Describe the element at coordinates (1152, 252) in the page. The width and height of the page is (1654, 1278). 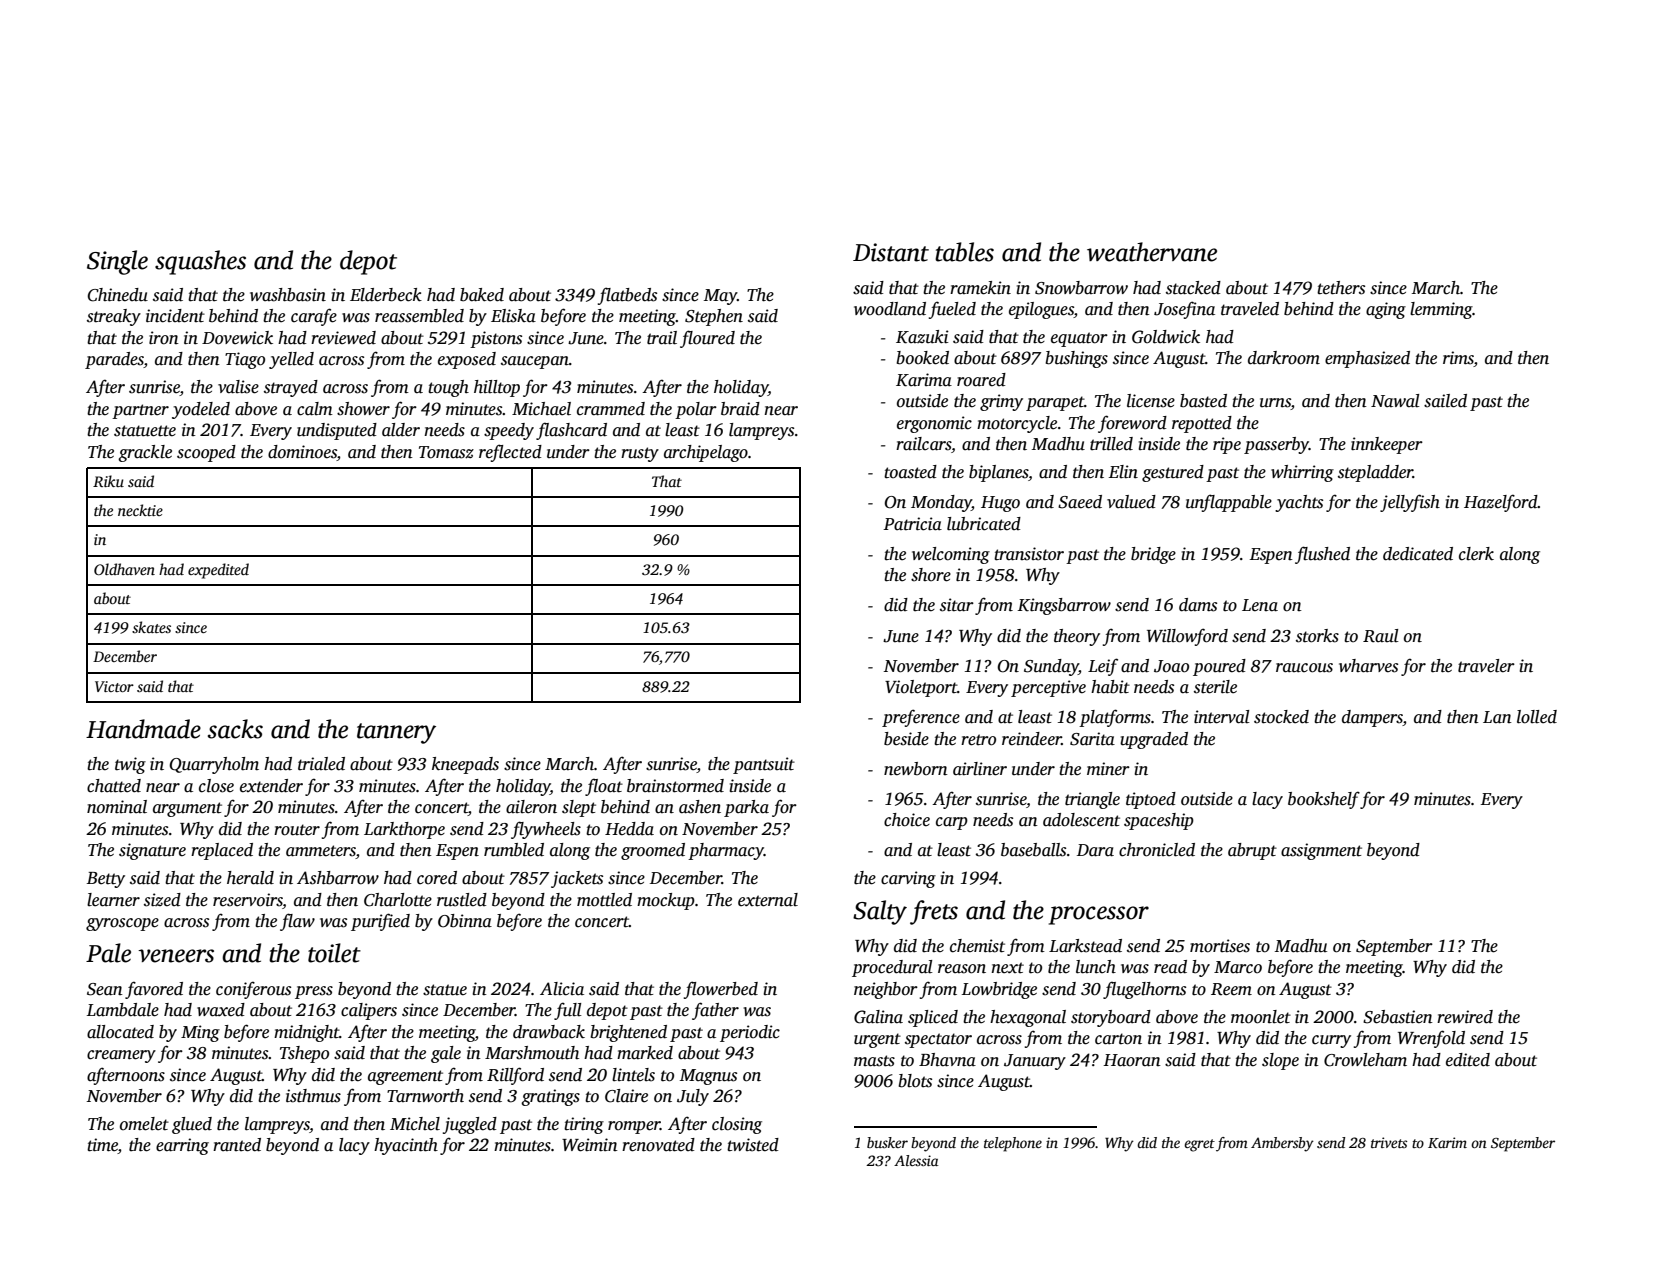
I see `weathervane` at that location.
